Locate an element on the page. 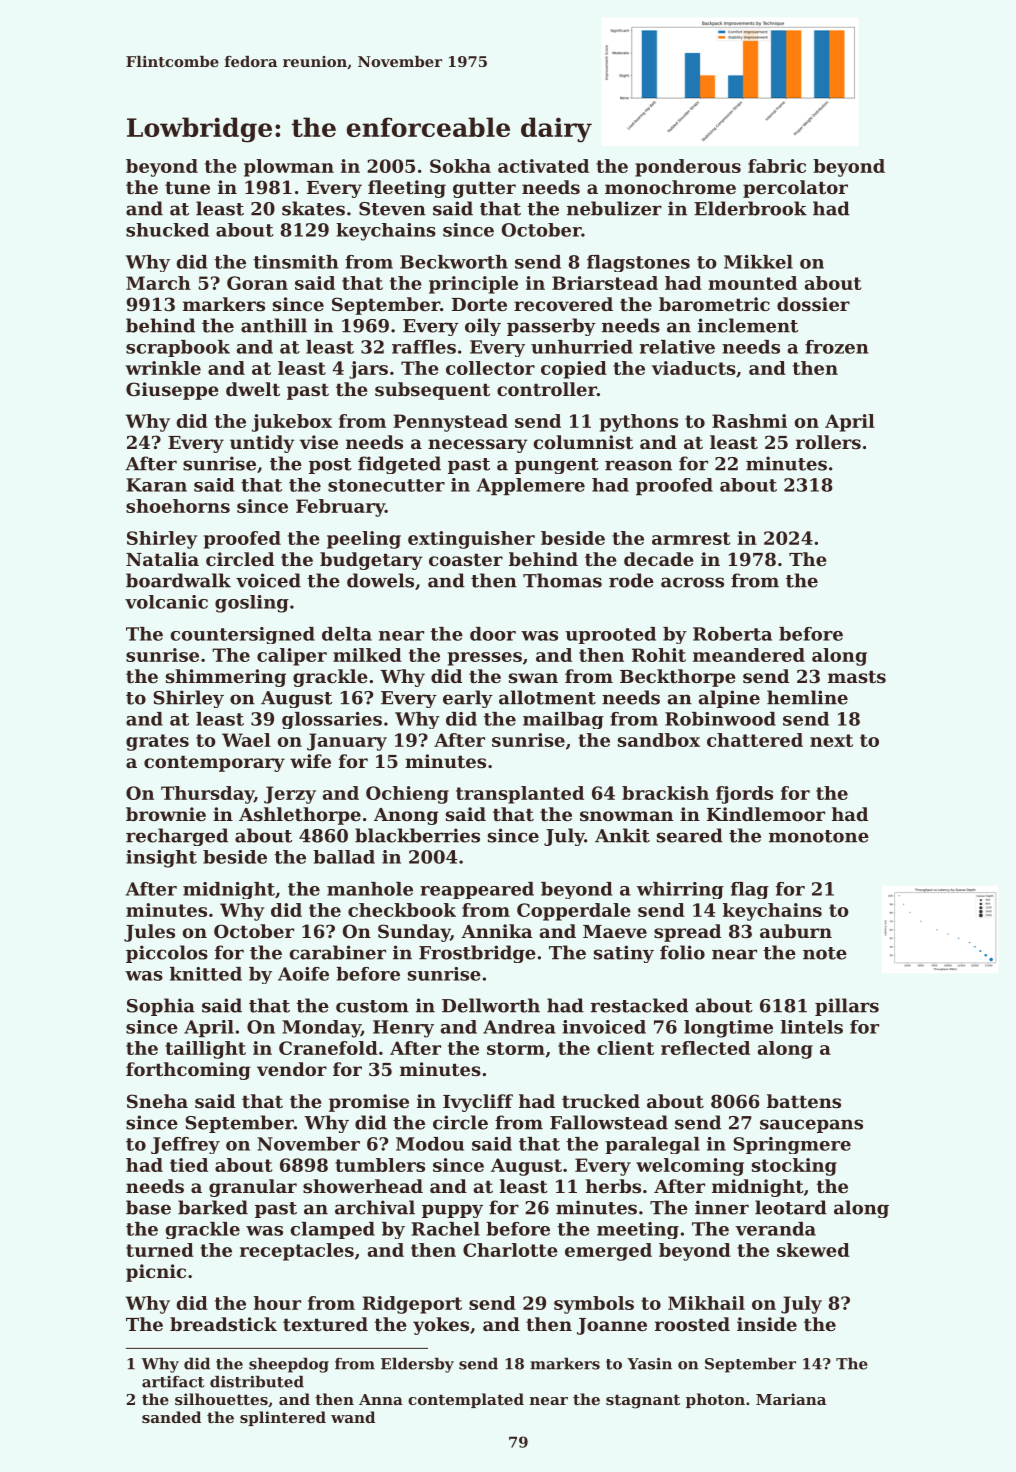  Jules is located at coordinates (149, 933).
